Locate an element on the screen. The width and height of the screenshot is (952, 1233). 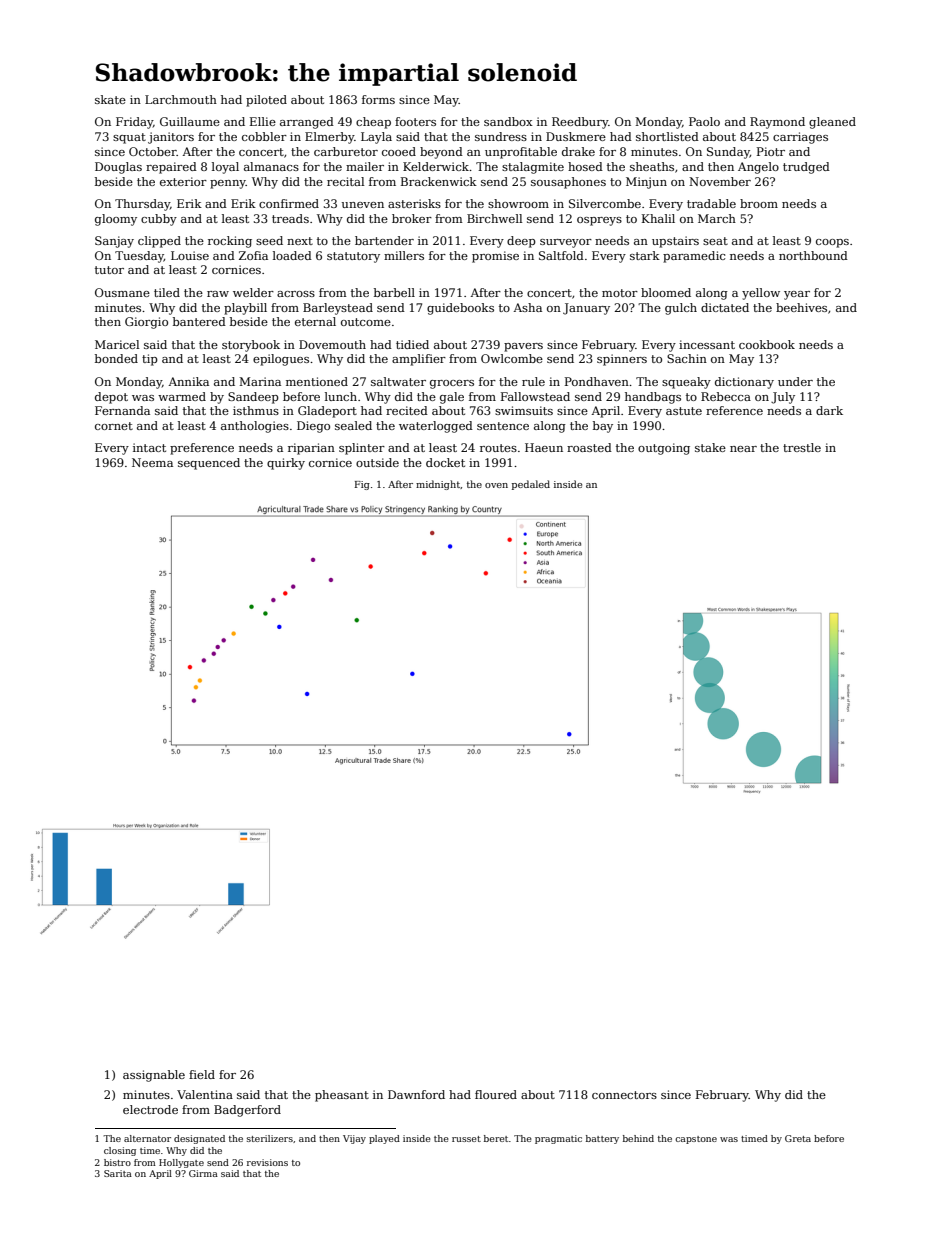
Neema is located at coordinates (152, 462).
